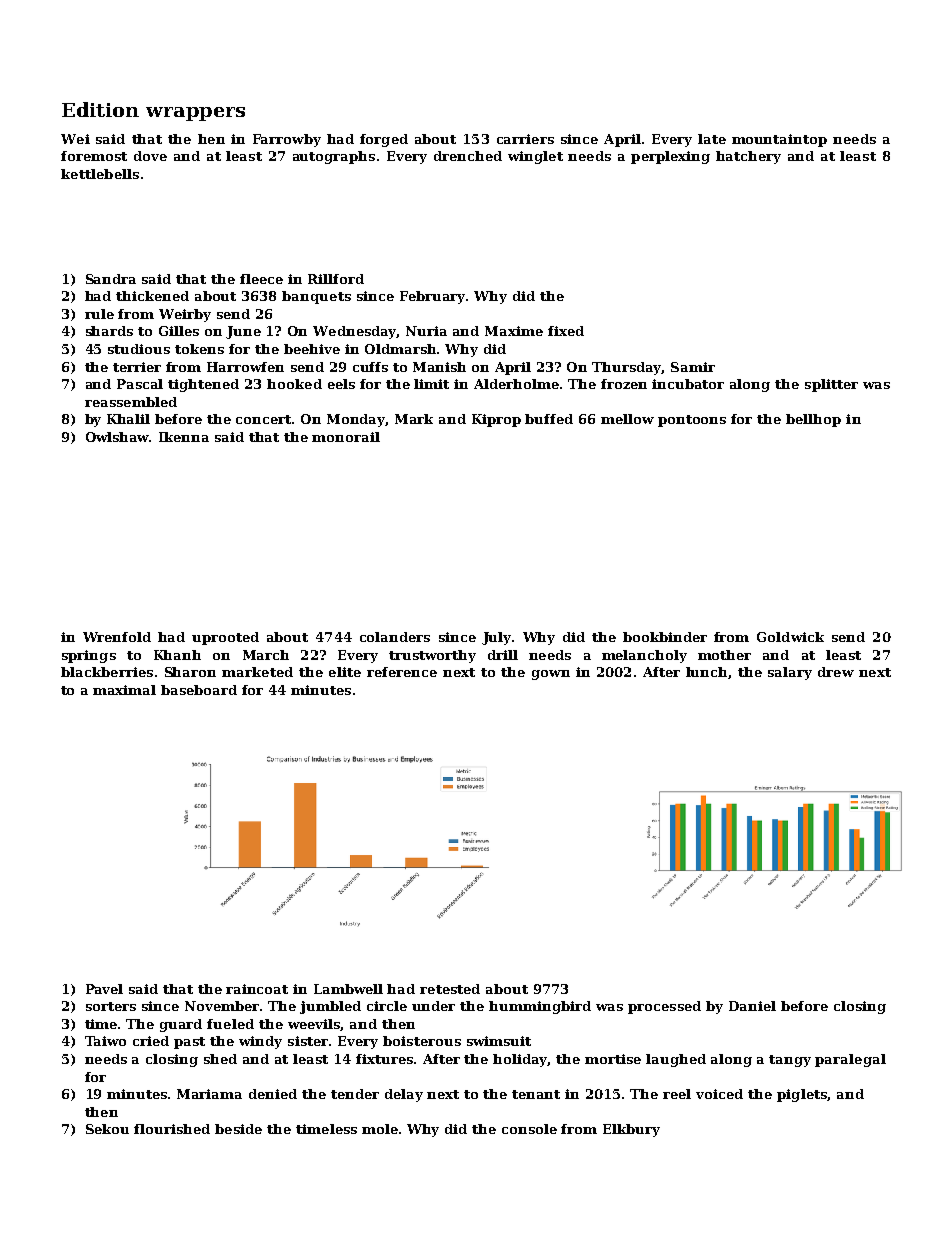 This image has height=1233, width=952. I want to click on wrappers, so click(195, 114).
